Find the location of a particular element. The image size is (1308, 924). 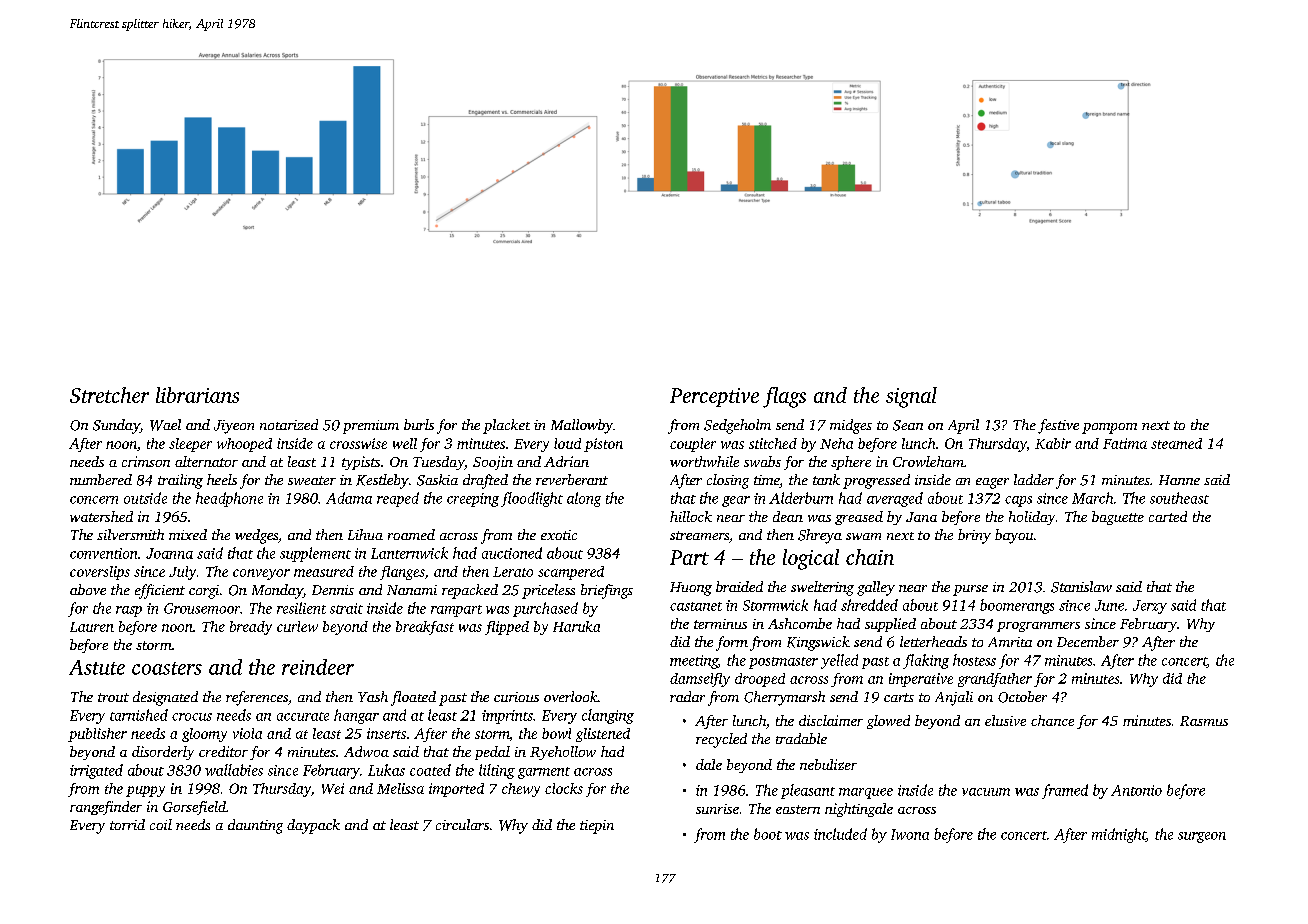

Stretcher is located at coordinates (109, 395).
